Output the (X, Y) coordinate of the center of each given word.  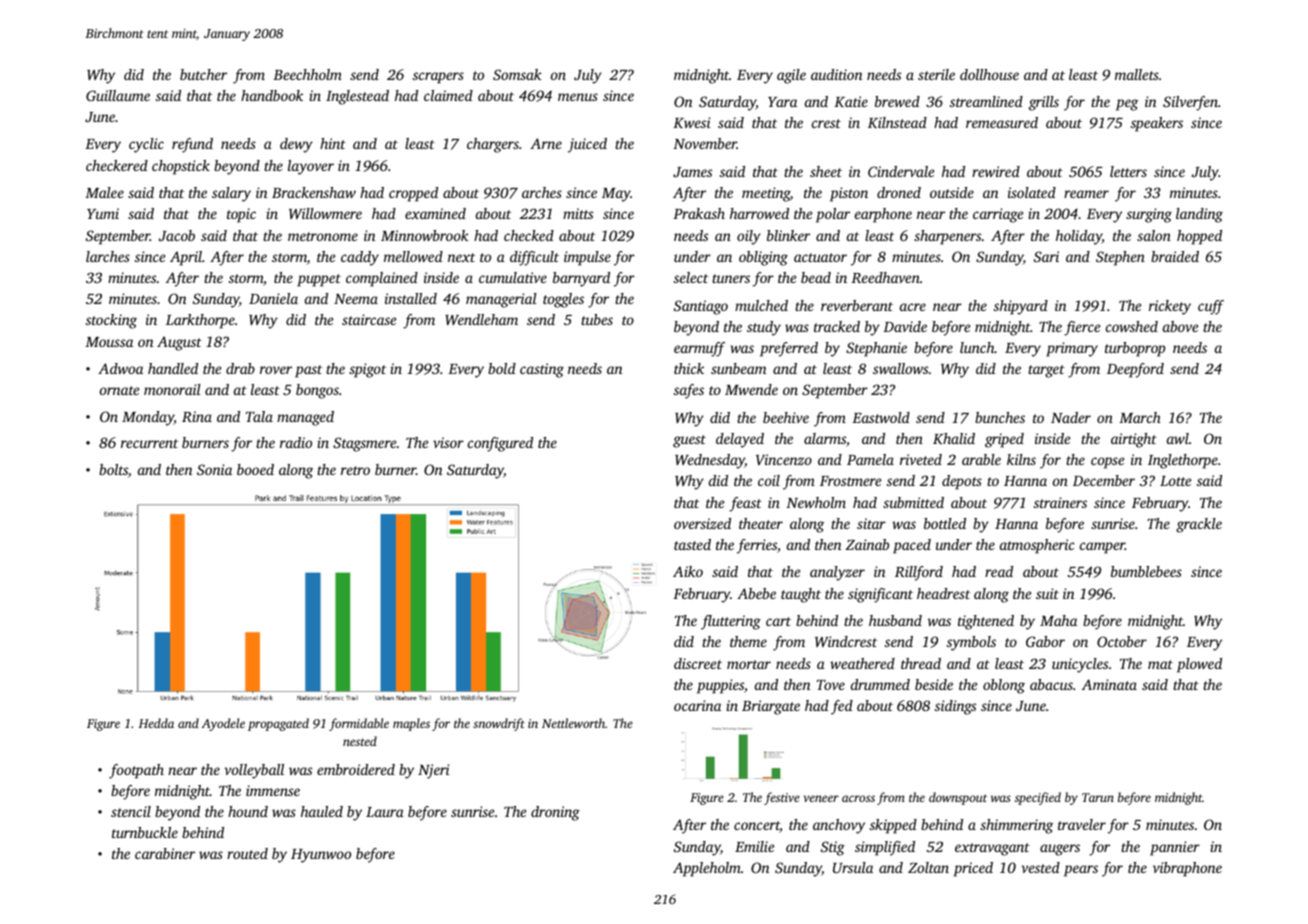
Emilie (754, 846)
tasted (692, 544)
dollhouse (989, 74)
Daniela (273, 298)
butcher (203, 74)
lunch (977, 347)
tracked (837, 326)
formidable (359, 724)
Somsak (517, 74)
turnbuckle (145, 832)
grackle (1199, 525)
